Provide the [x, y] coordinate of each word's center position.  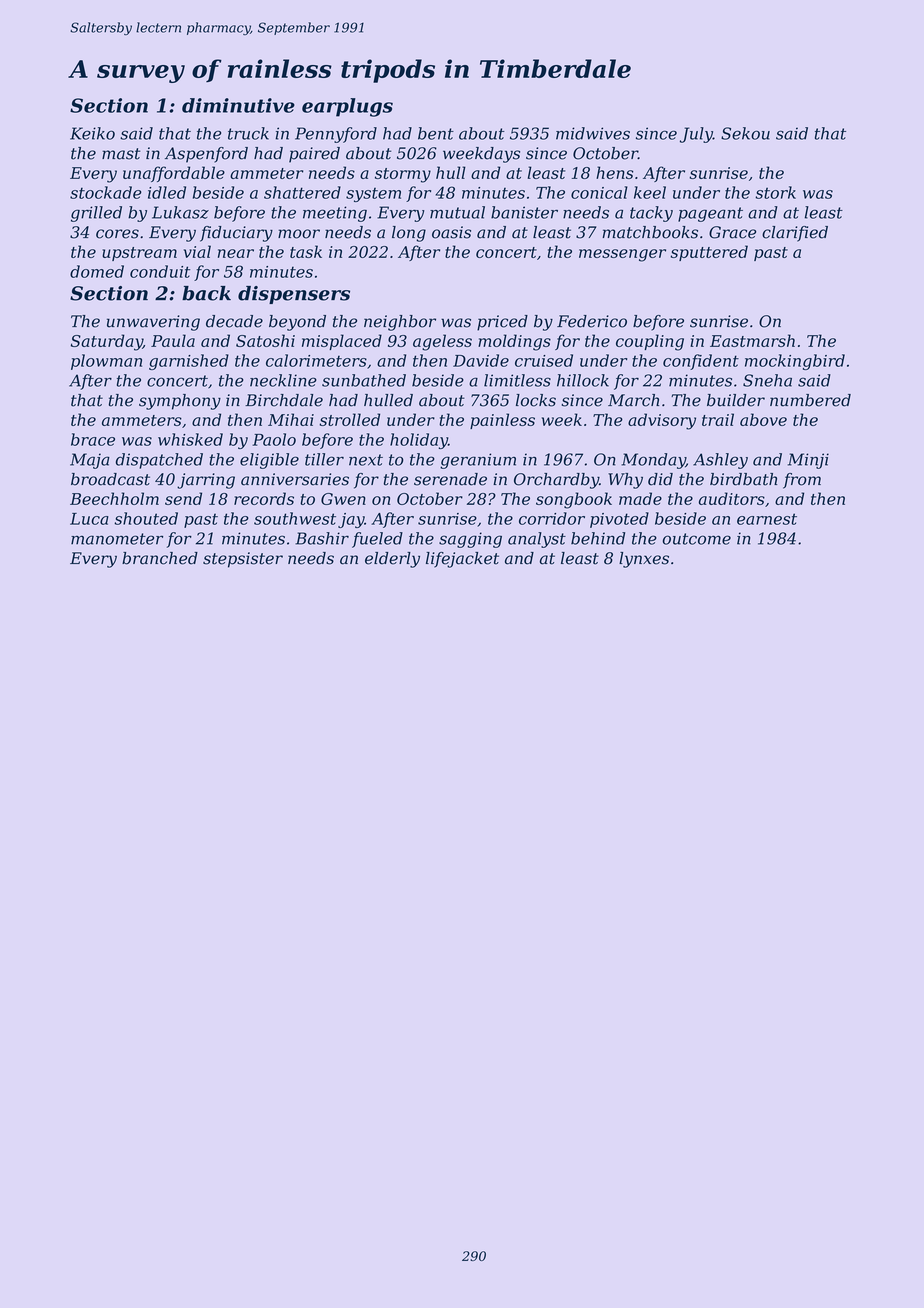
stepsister [243, 560]
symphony [180, 402]
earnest [767, 519]
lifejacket [462, 560]
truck [248, 133]
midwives [593, 133]
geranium [478, 461]
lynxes [644, 560]
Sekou [745, 133]
